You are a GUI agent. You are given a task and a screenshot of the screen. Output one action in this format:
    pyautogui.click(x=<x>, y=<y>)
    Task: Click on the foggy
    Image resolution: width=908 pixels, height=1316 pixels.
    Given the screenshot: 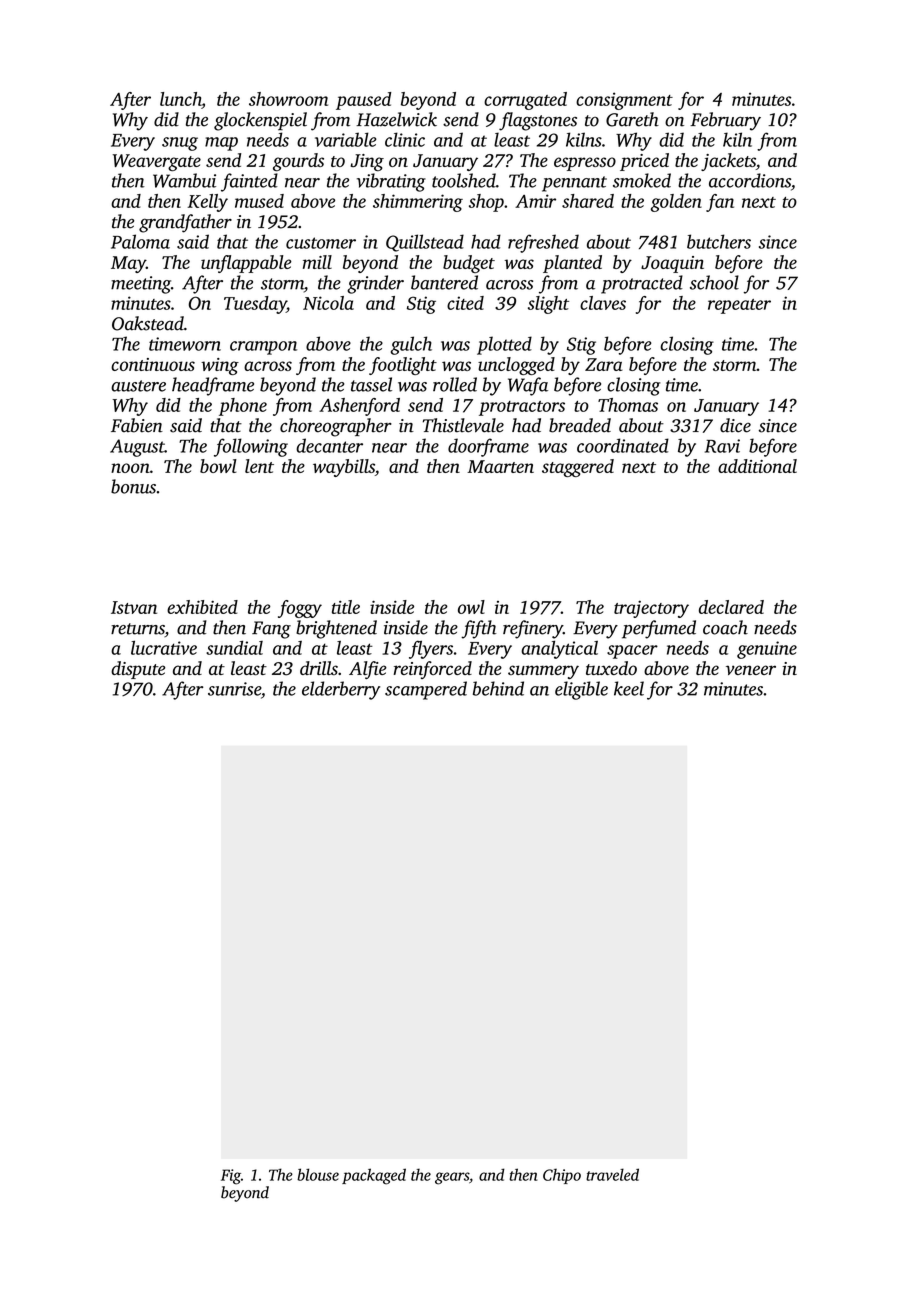 What is the action you would take?
    pyautogui.click(x=300, y=609)
